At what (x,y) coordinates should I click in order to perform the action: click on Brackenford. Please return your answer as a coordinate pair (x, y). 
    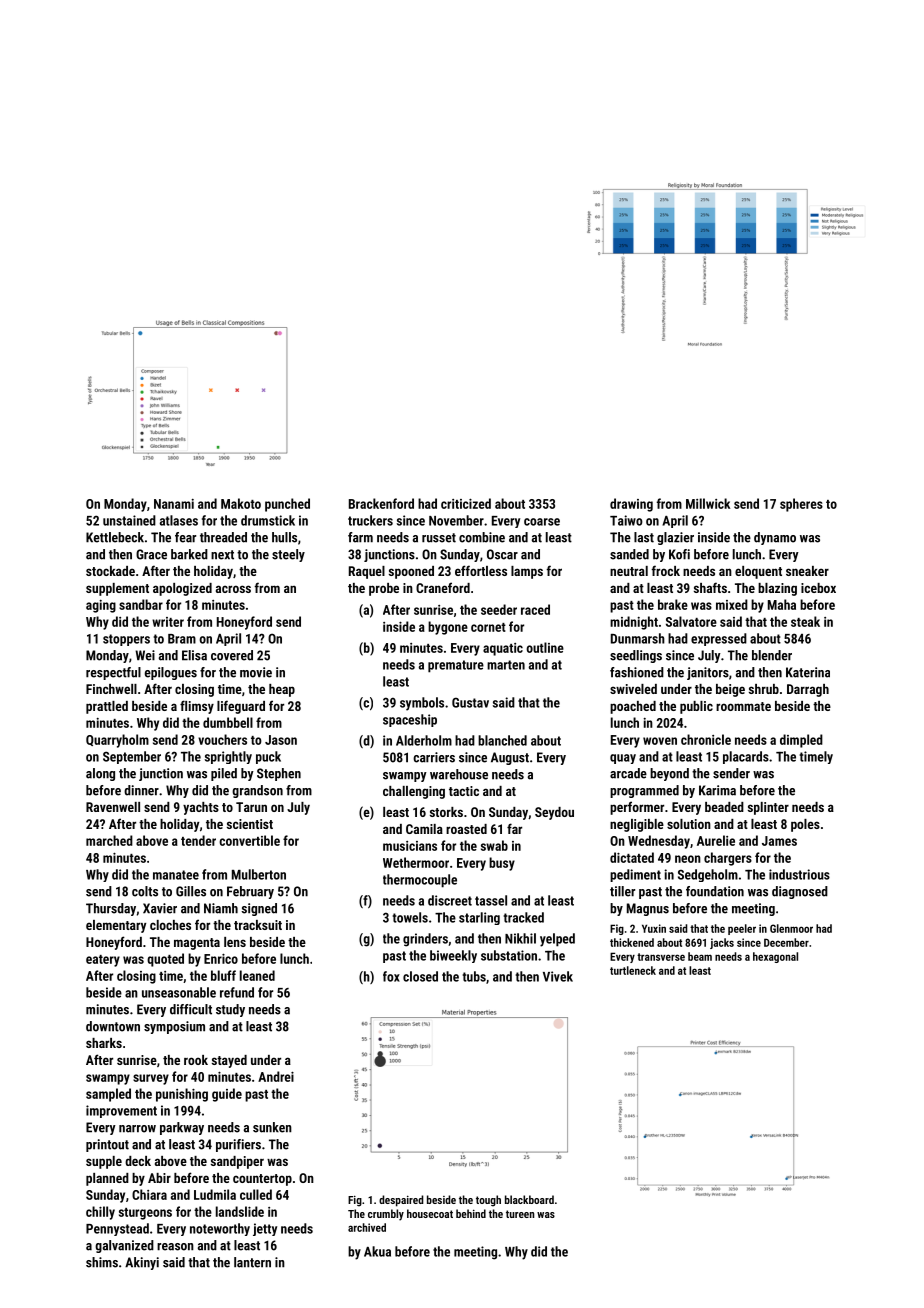
    Looking at the image, I should click on (381, 503).
